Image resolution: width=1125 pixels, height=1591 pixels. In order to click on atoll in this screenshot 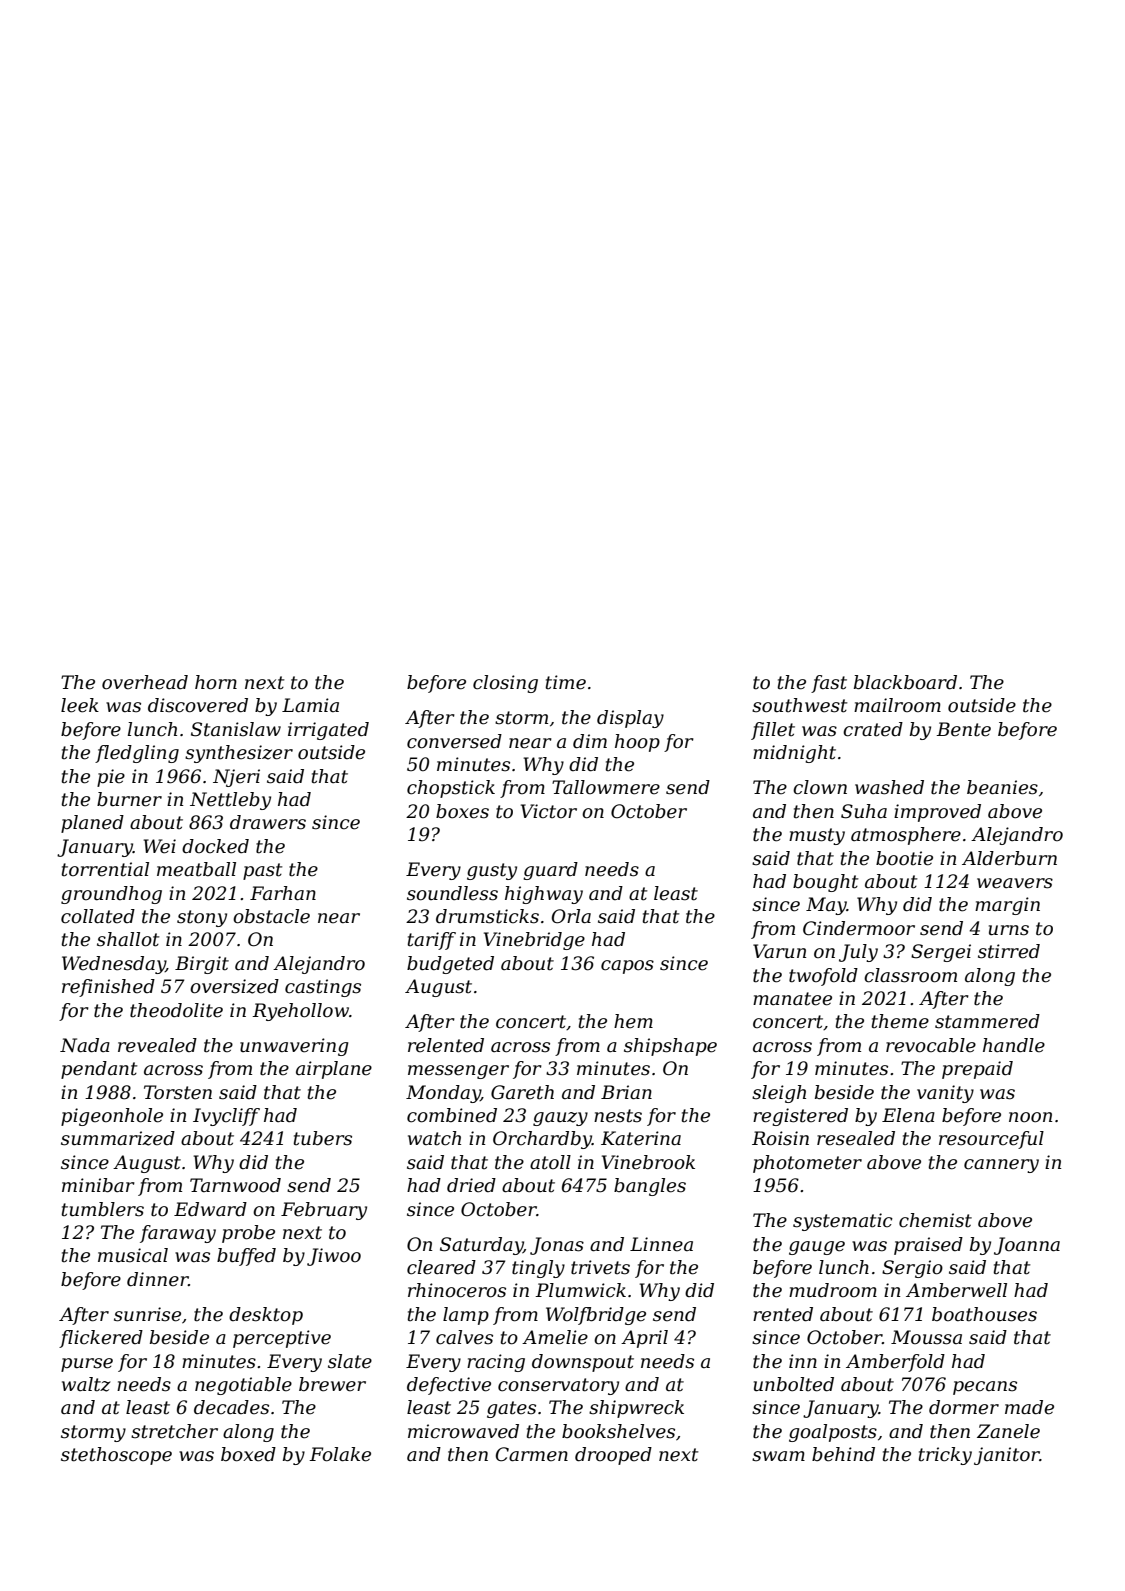, I will do `click(550, 1162)`.
